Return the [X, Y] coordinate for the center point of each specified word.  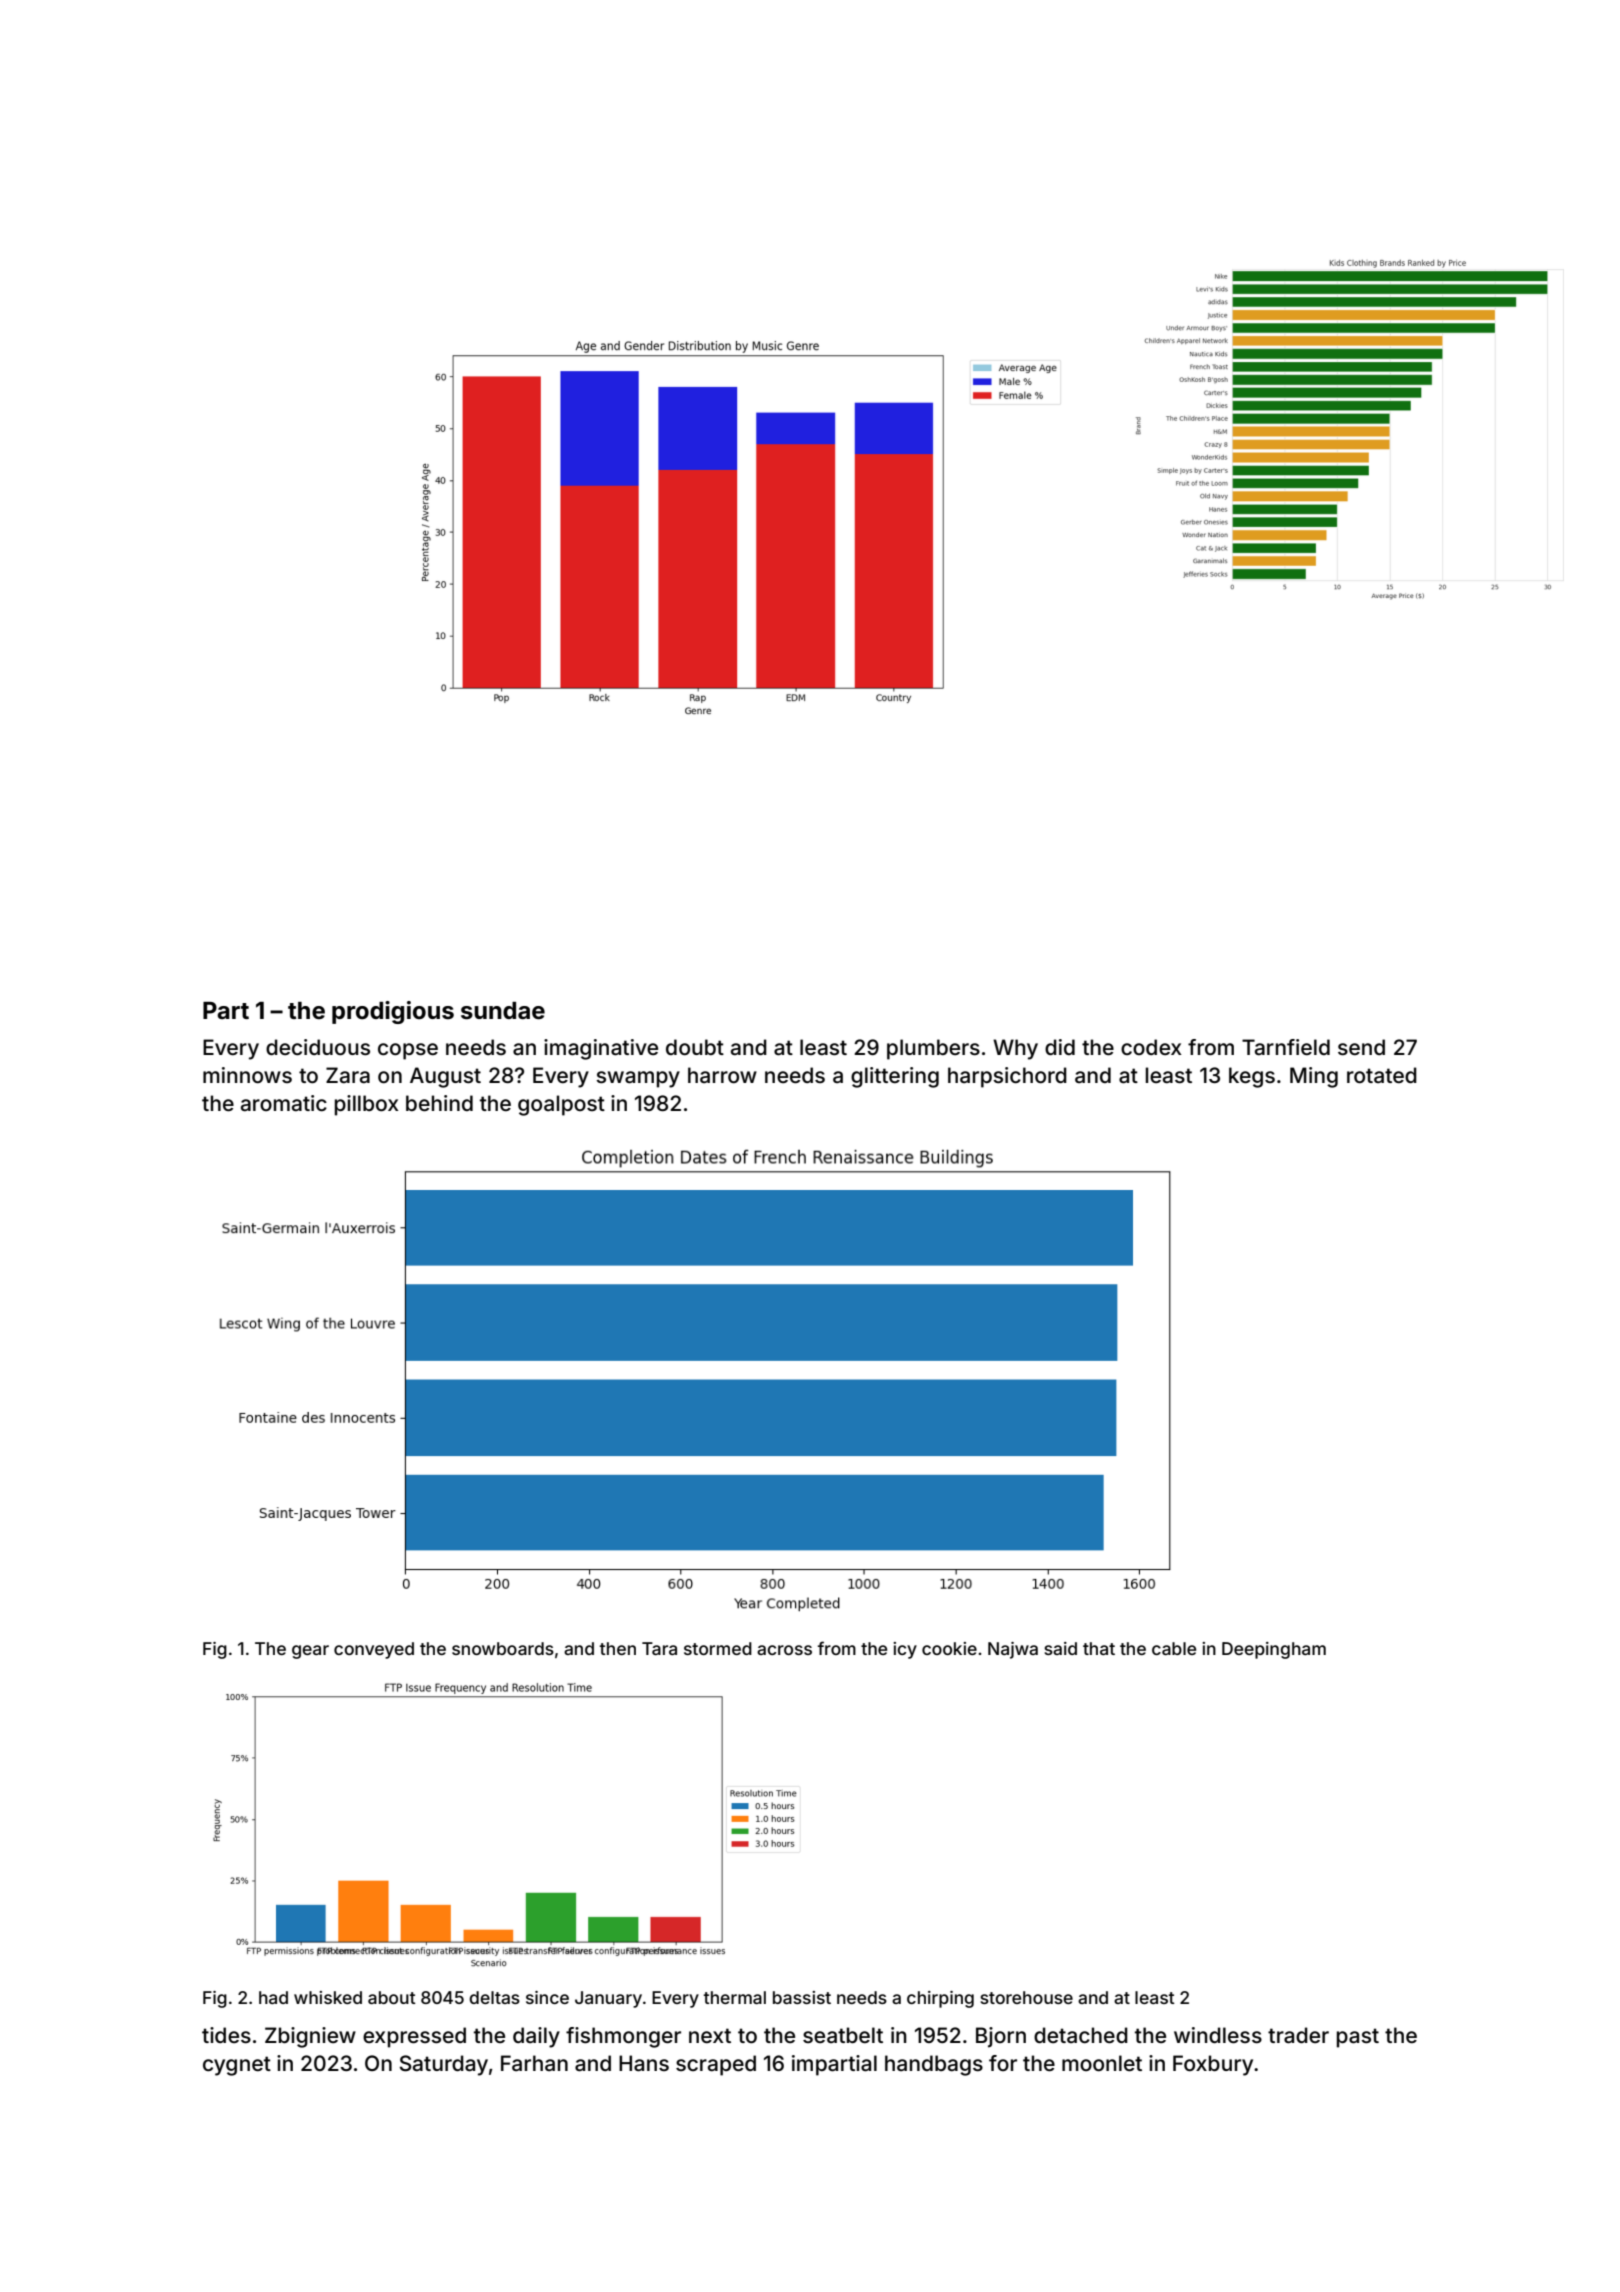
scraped [716, 2065]
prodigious [393, 1012]
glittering [895, 1077]
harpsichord [1007, 1077]
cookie [949, 1648]
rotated [1382, 1075]
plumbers [933, 1049]
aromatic [284, 1103]
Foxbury [1213, 2065]
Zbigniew [310, 2037]
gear [310, 1652]
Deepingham [1274, 1650]
